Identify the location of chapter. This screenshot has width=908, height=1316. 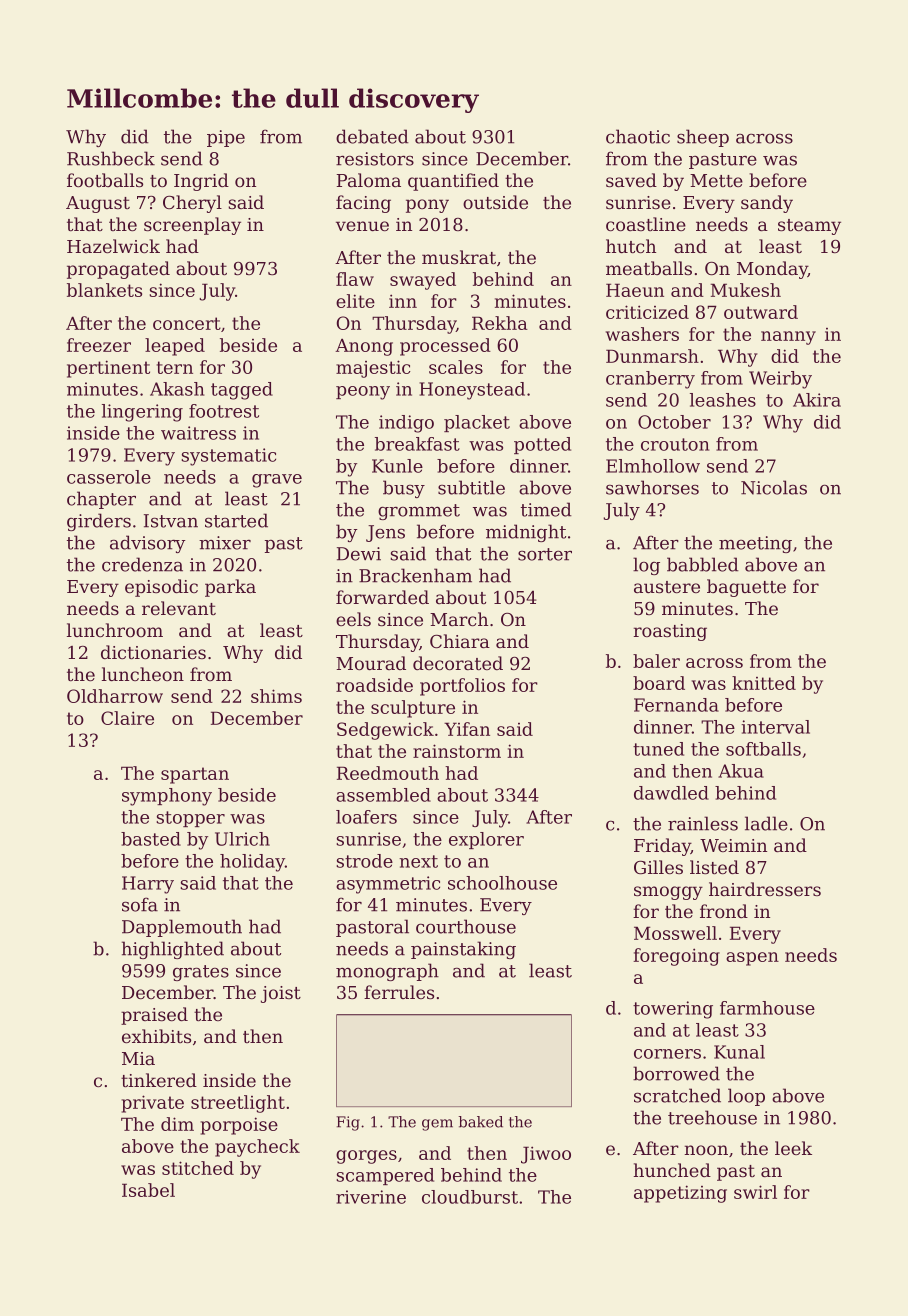
(101, 500).
